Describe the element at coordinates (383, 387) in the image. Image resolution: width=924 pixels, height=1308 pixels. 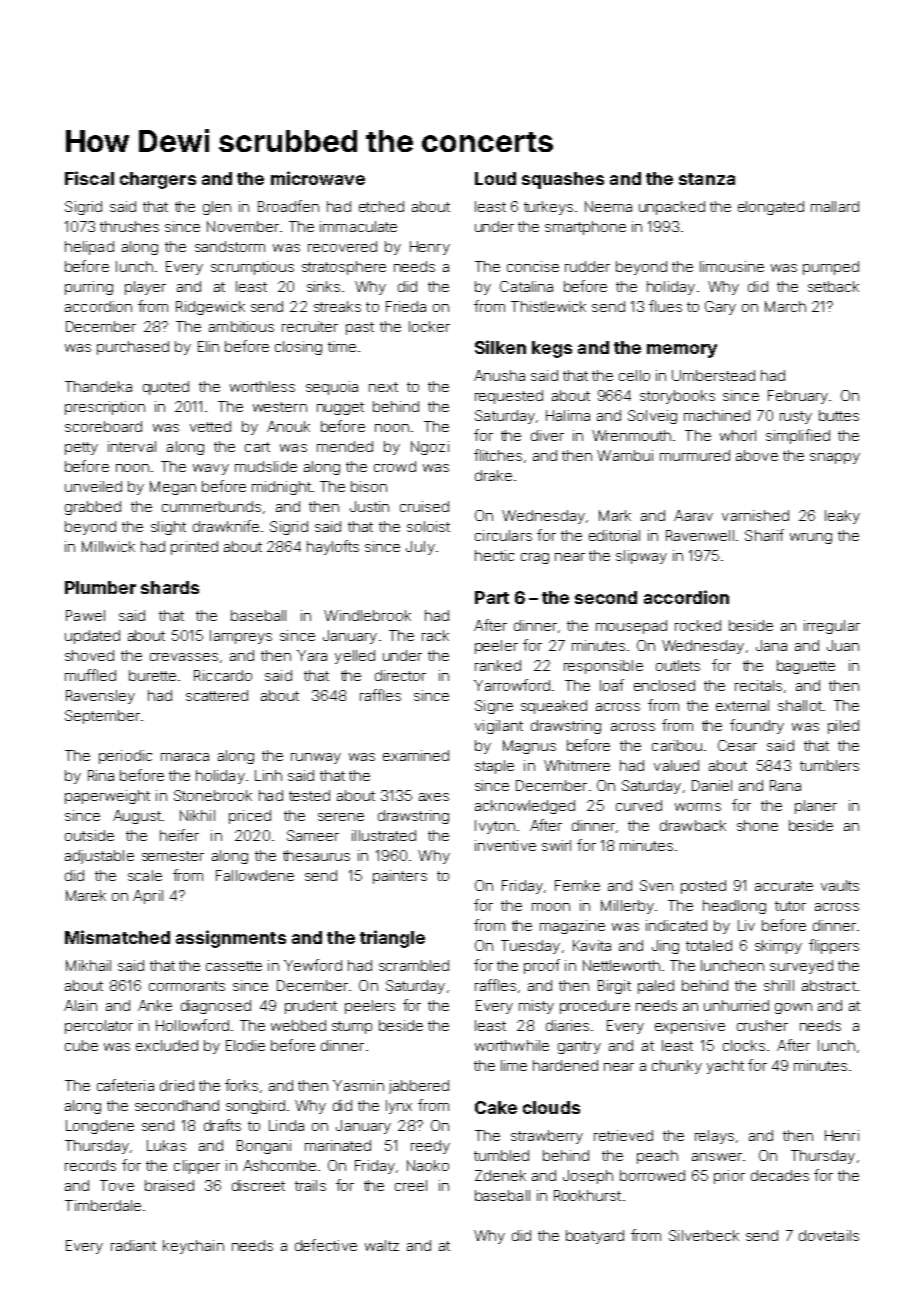
I see `next` at that location.
